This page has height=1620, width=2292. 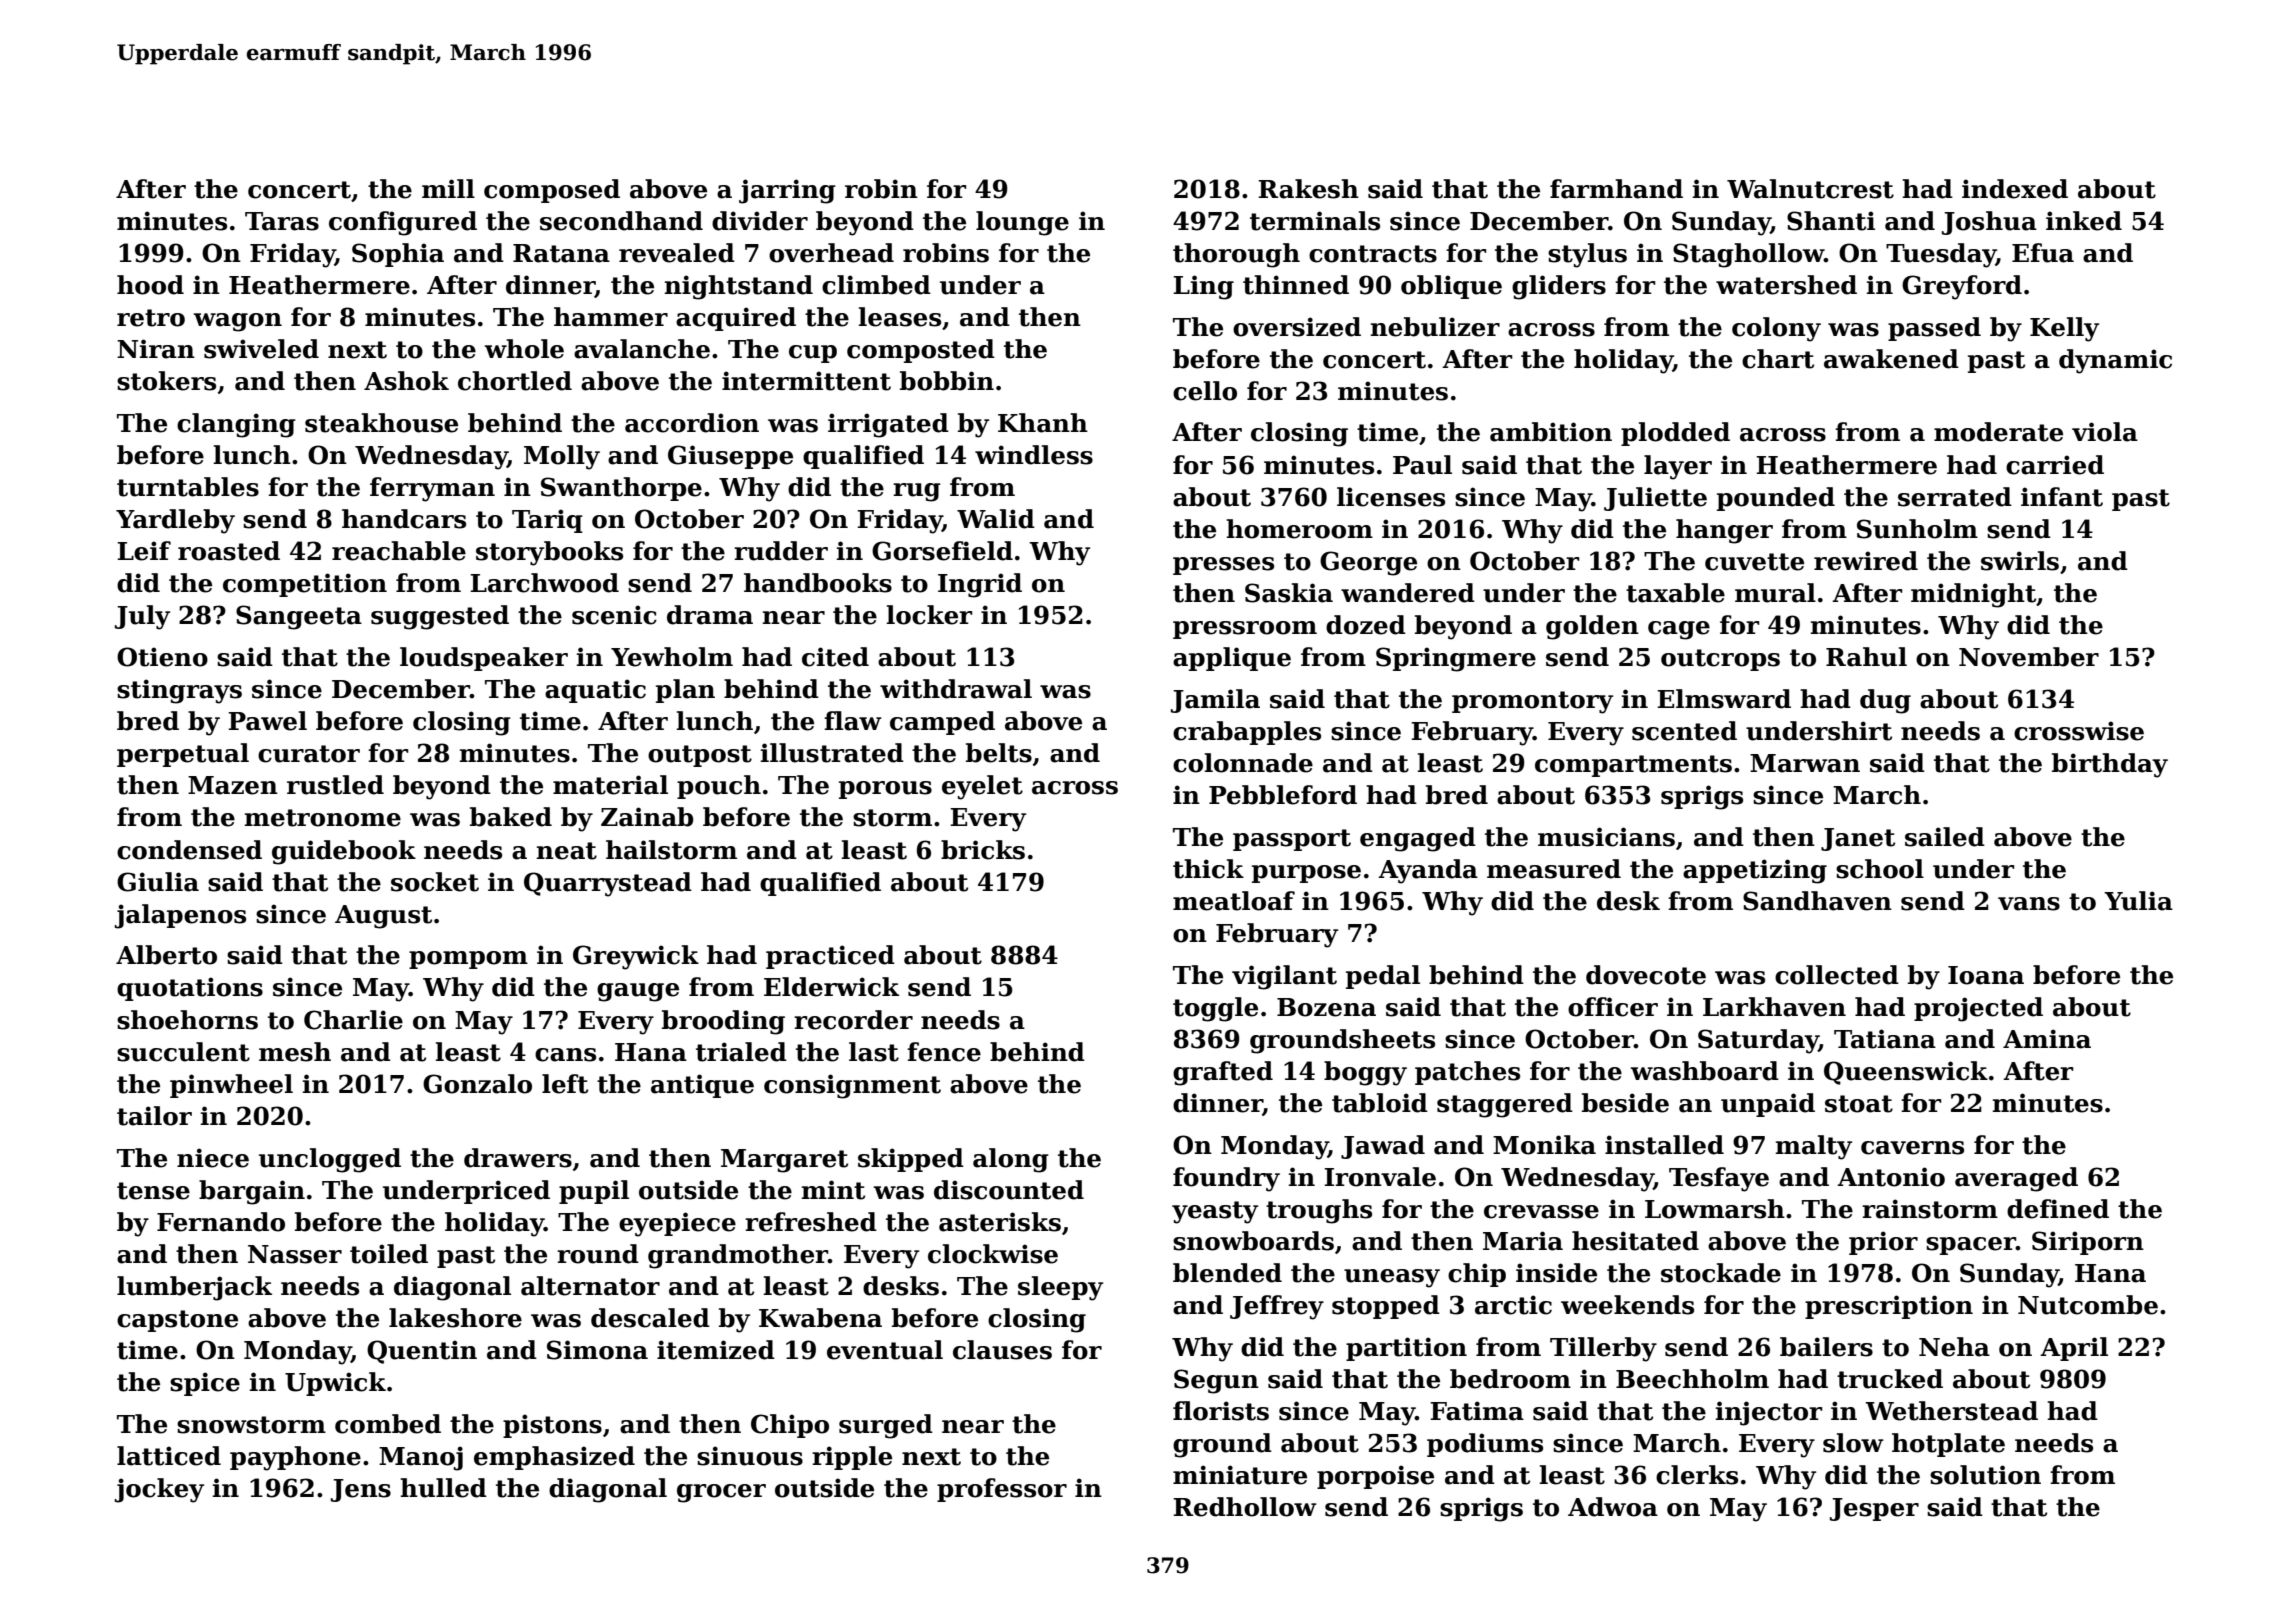 What do you see at coordinates (1810, 189) in the page?
I see `Walnutcrest` at bounding box center [1810, 189].
